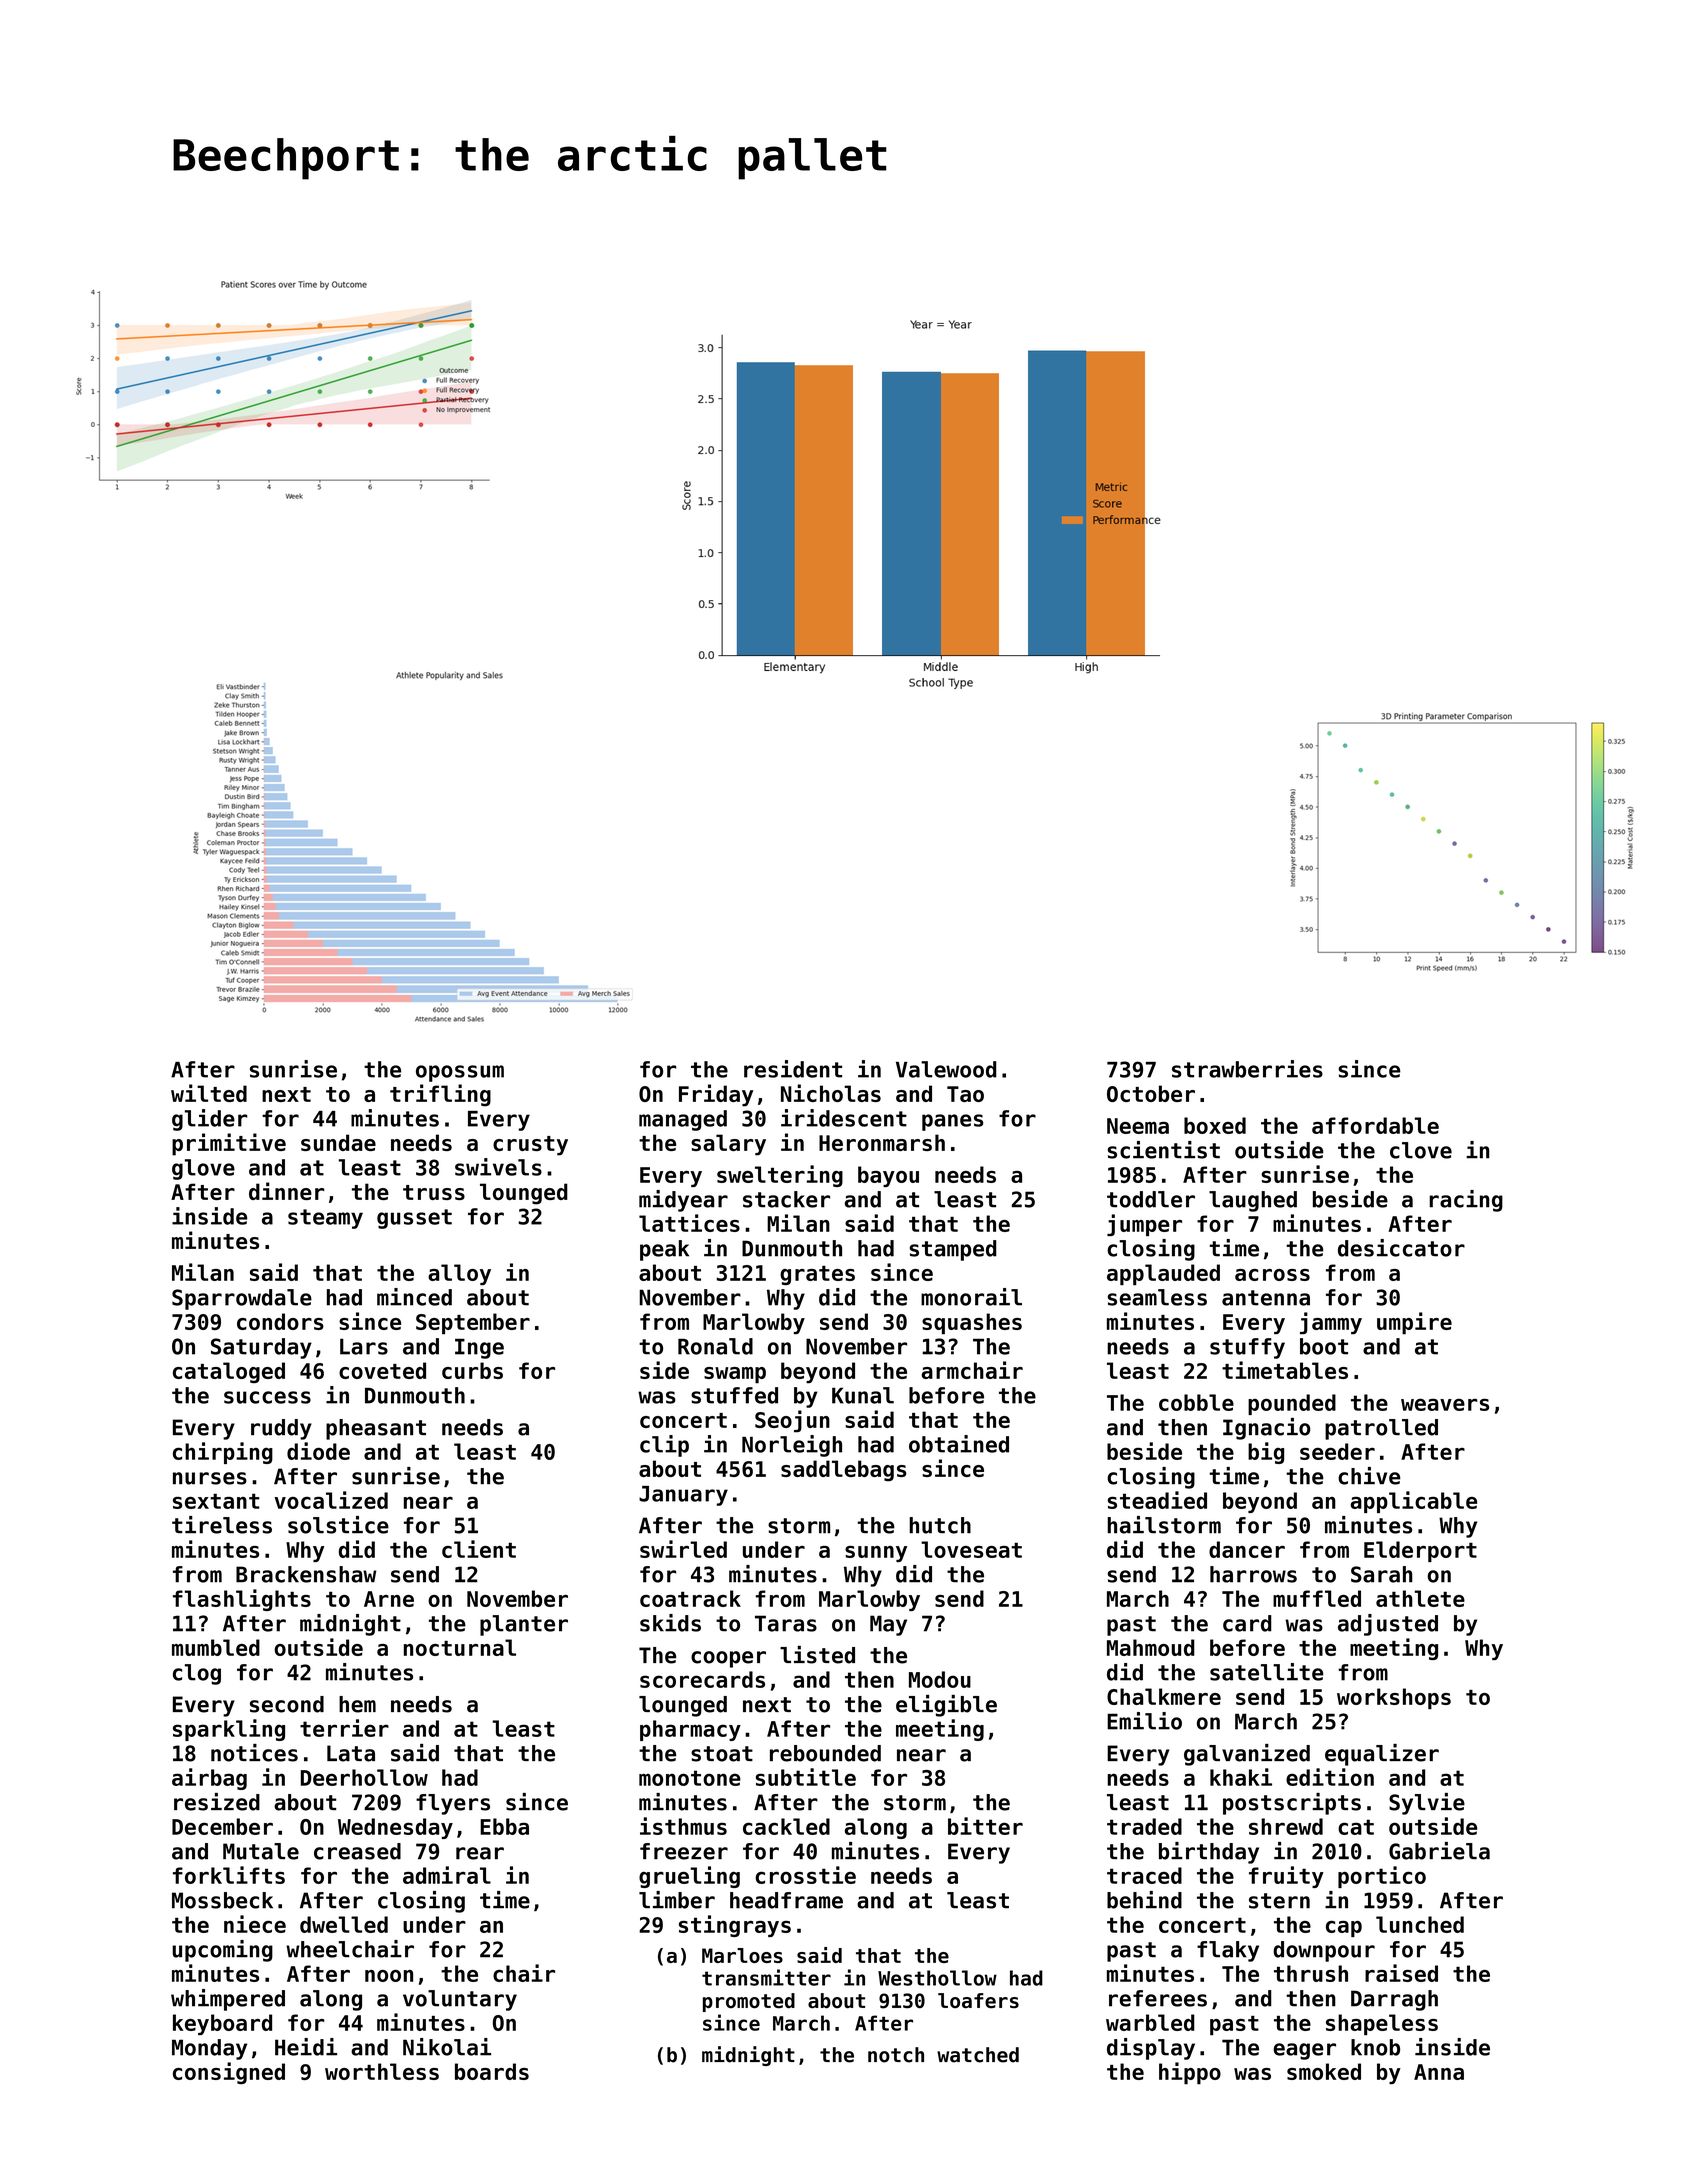 The image size is (1683, 2178). What do you see at coordinates (492, 2071) in the page?
I see `boards` at bounding box center [492, 2071].
